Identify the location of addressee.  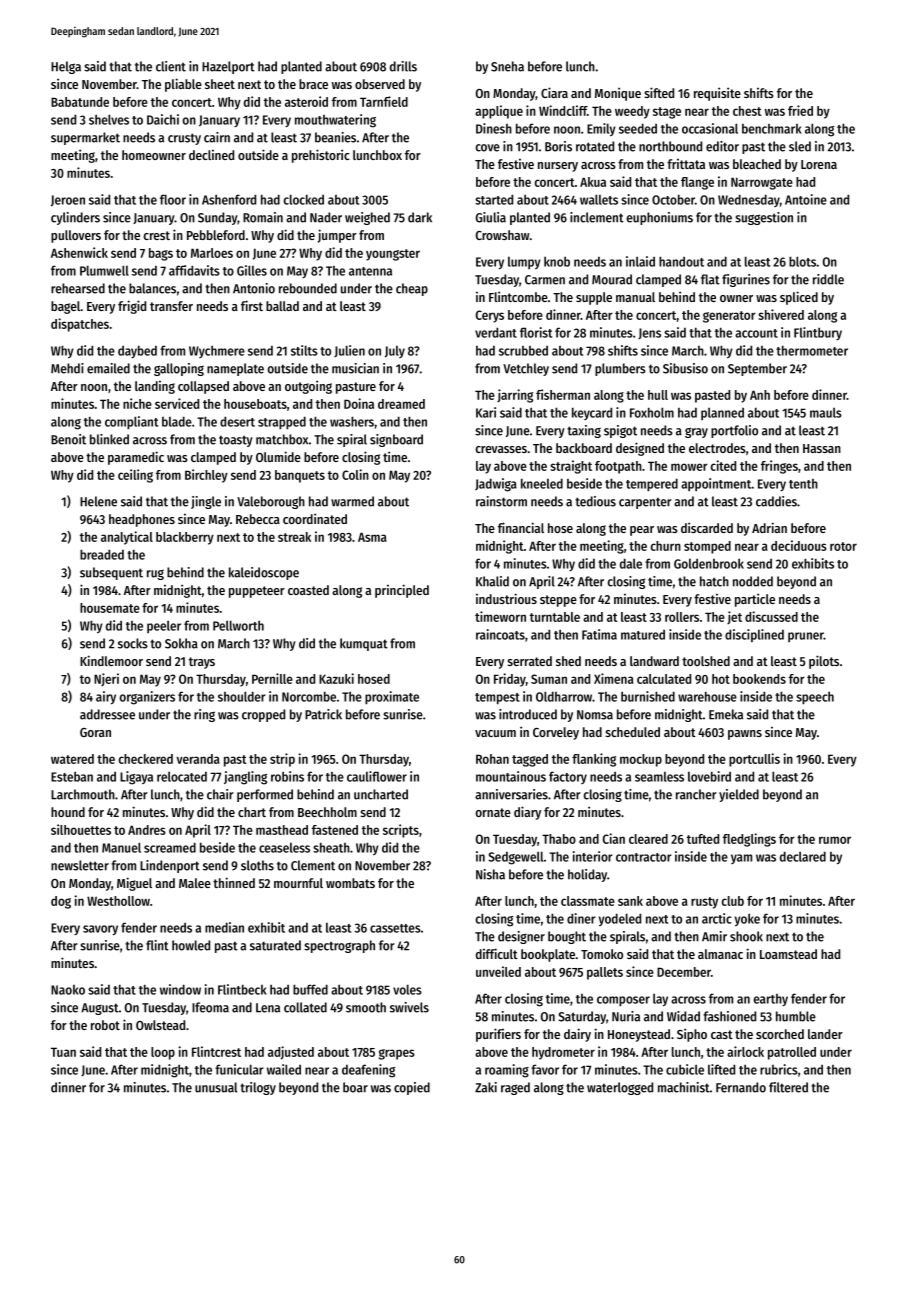
(107, 714).
